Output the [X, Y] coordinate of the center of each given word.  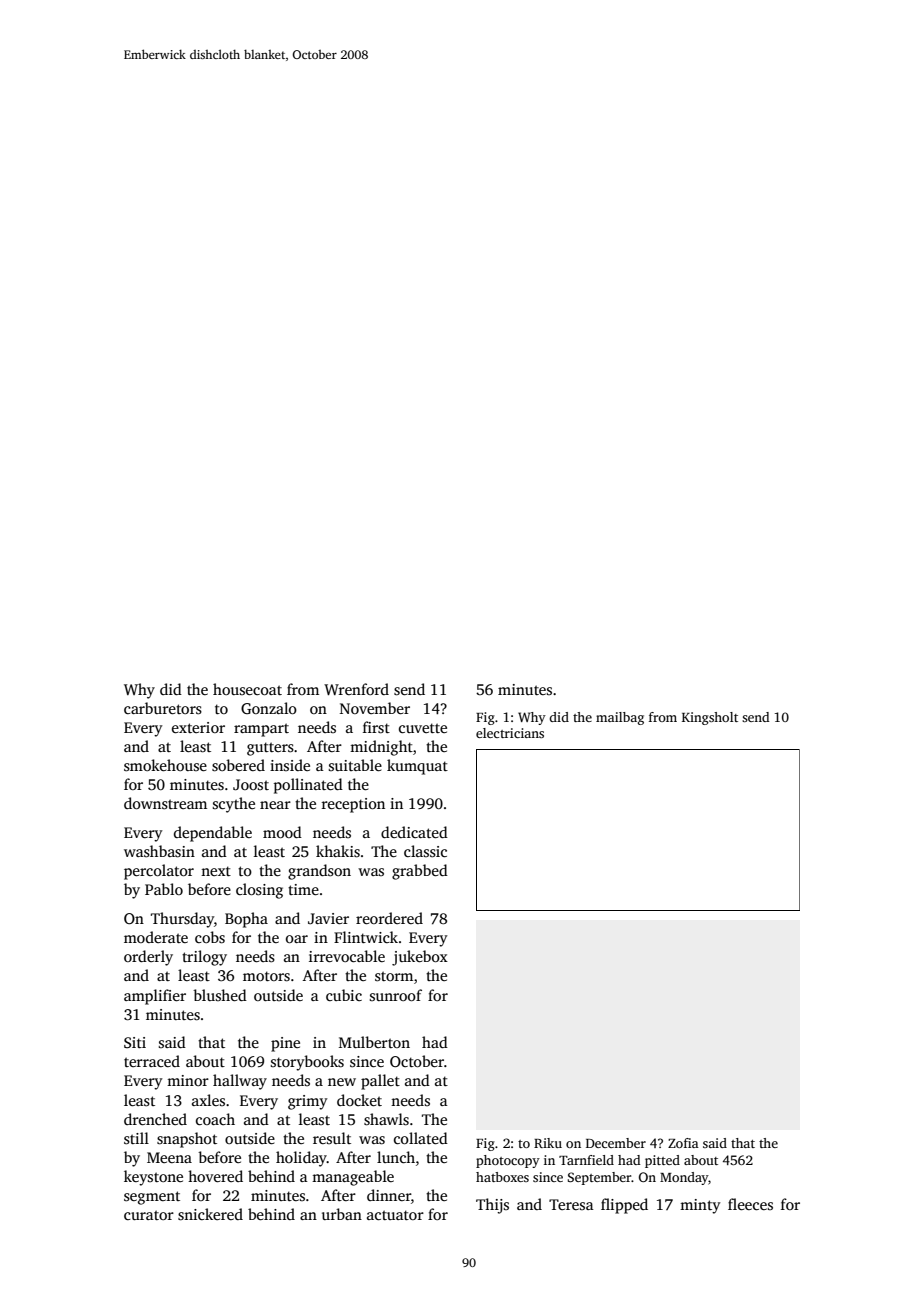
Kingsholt [710, 718]
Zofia [683, 1143]
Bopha [246, 920]
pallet [380, 1082]
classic [425, 851]
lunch [396, 1157]
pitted [662, 1161]
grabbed [420, 872]
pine [285, 1044]
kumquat [417, 767]
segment [152, 1198]
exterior [198, 727]
